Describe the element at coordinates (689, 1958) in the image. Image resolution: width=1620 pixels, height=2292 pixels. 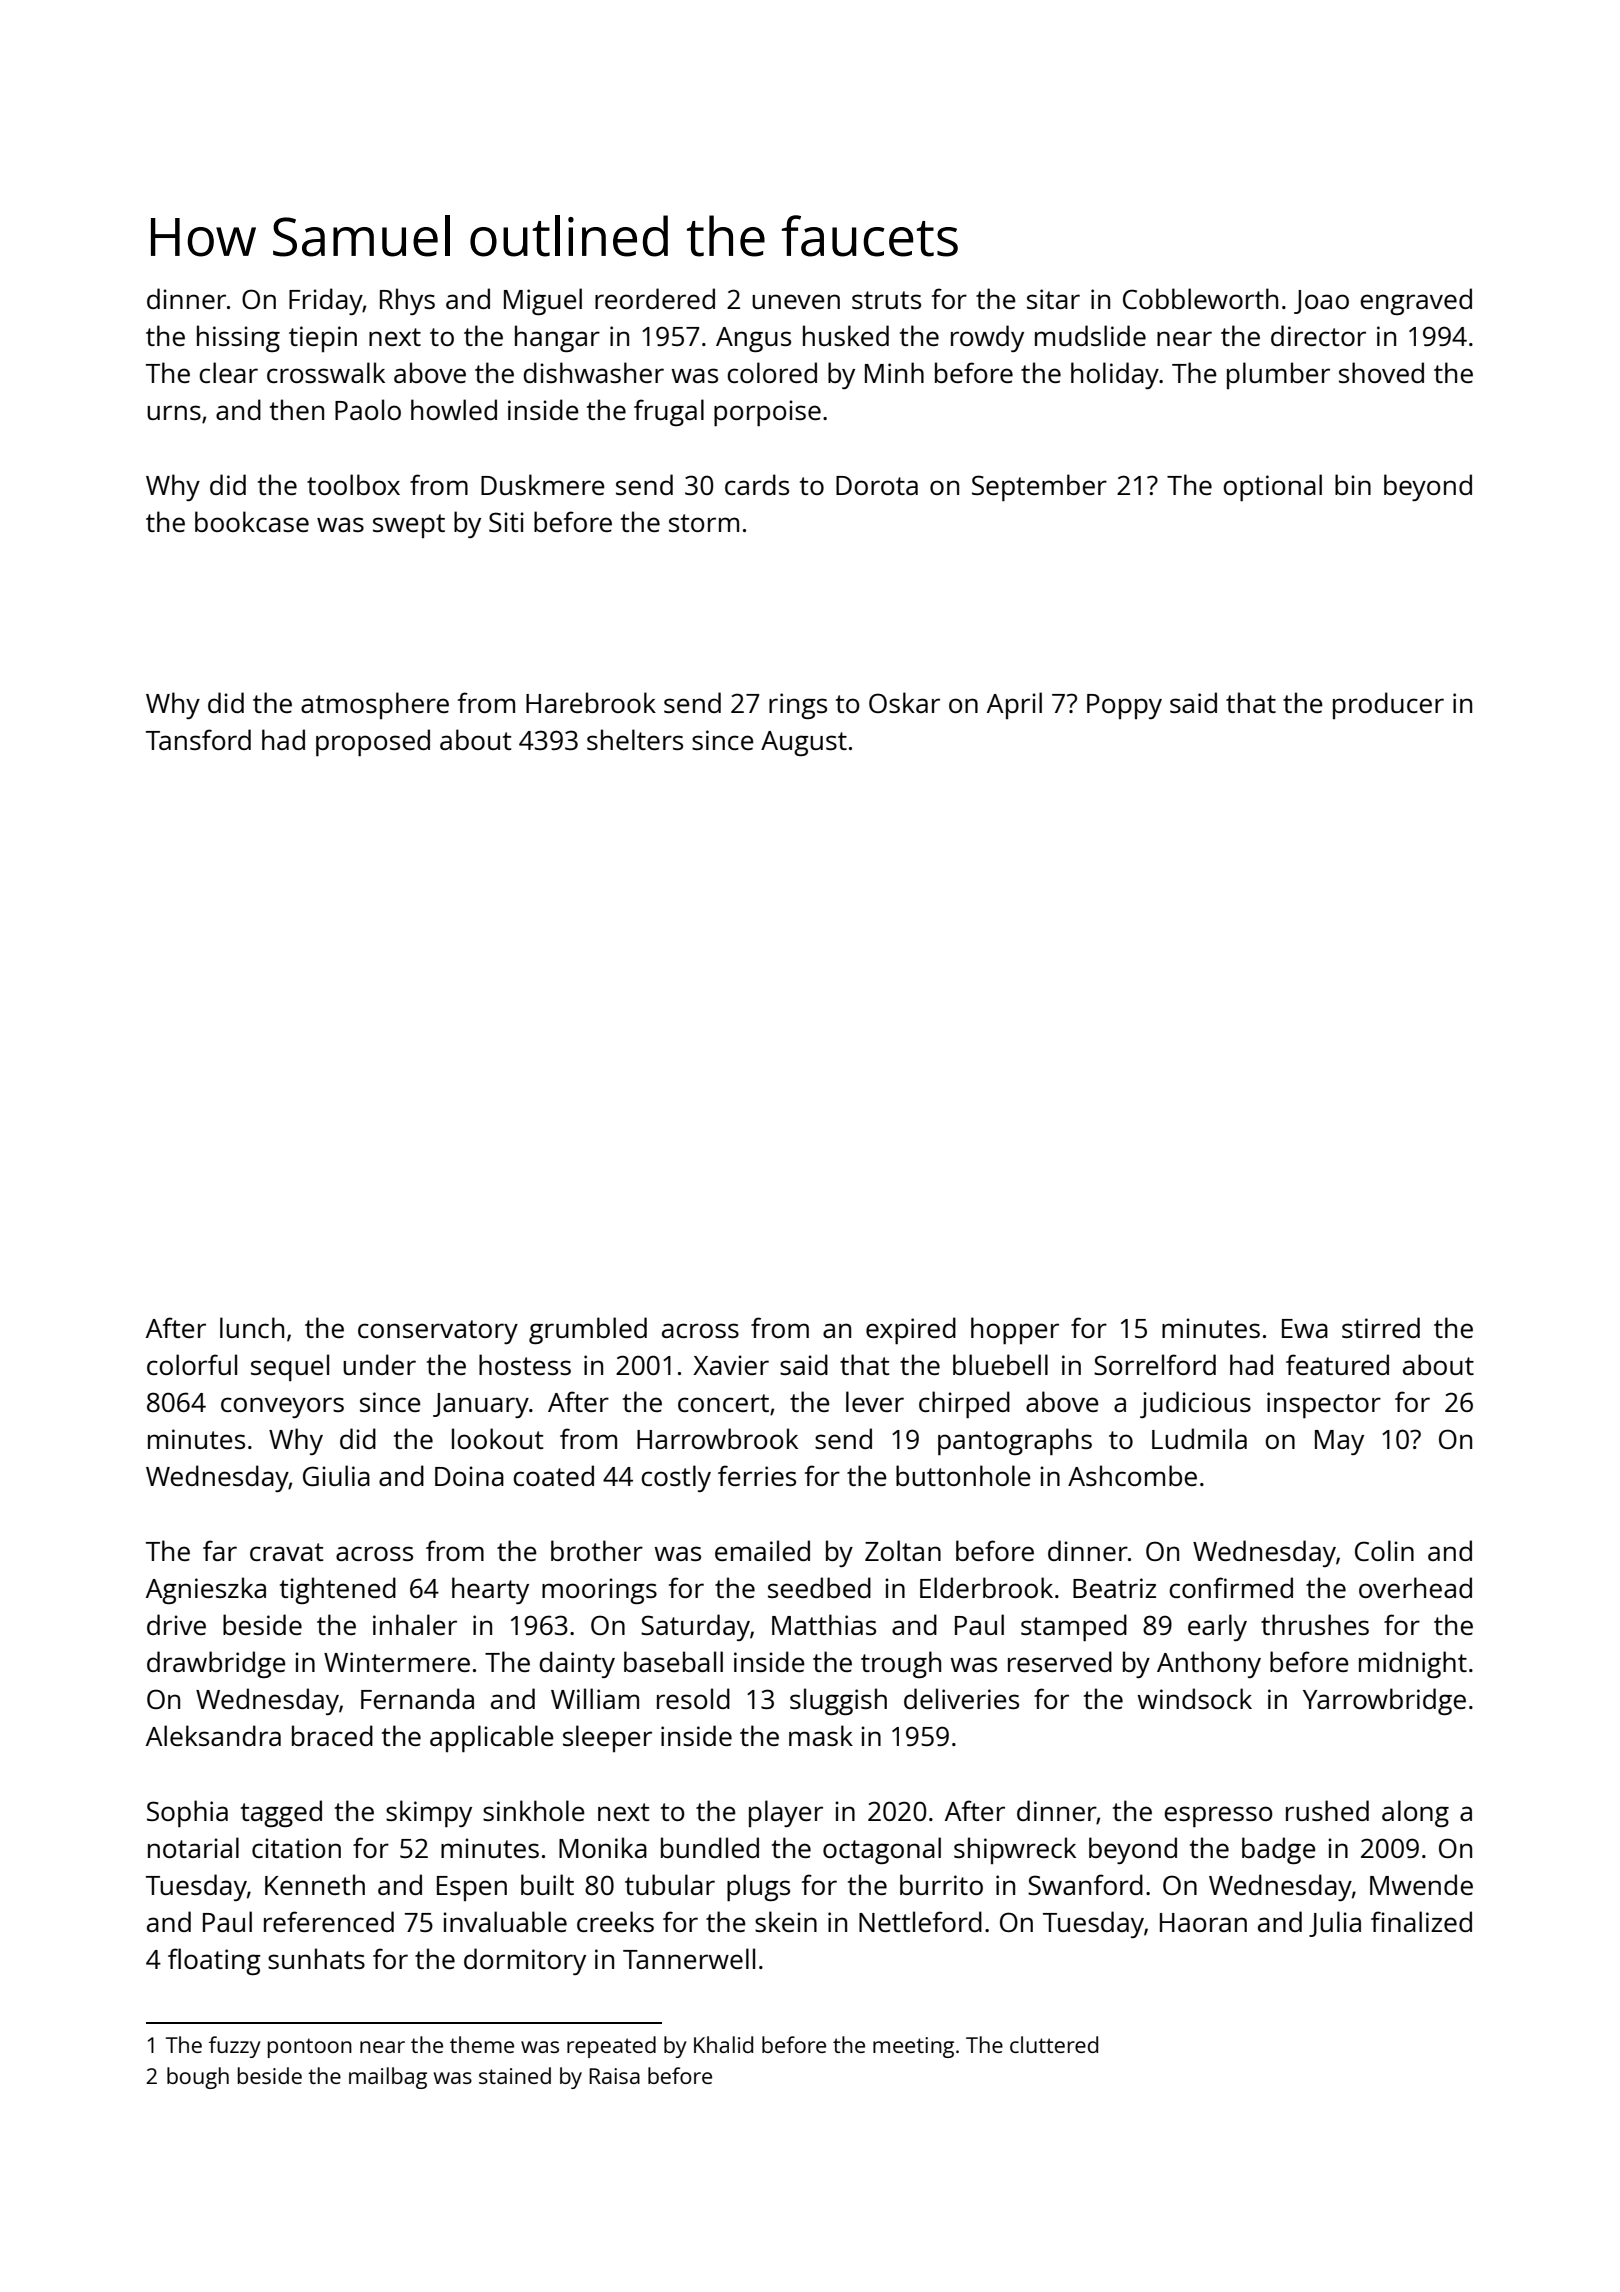
I see `Tannerwell` at that location.
